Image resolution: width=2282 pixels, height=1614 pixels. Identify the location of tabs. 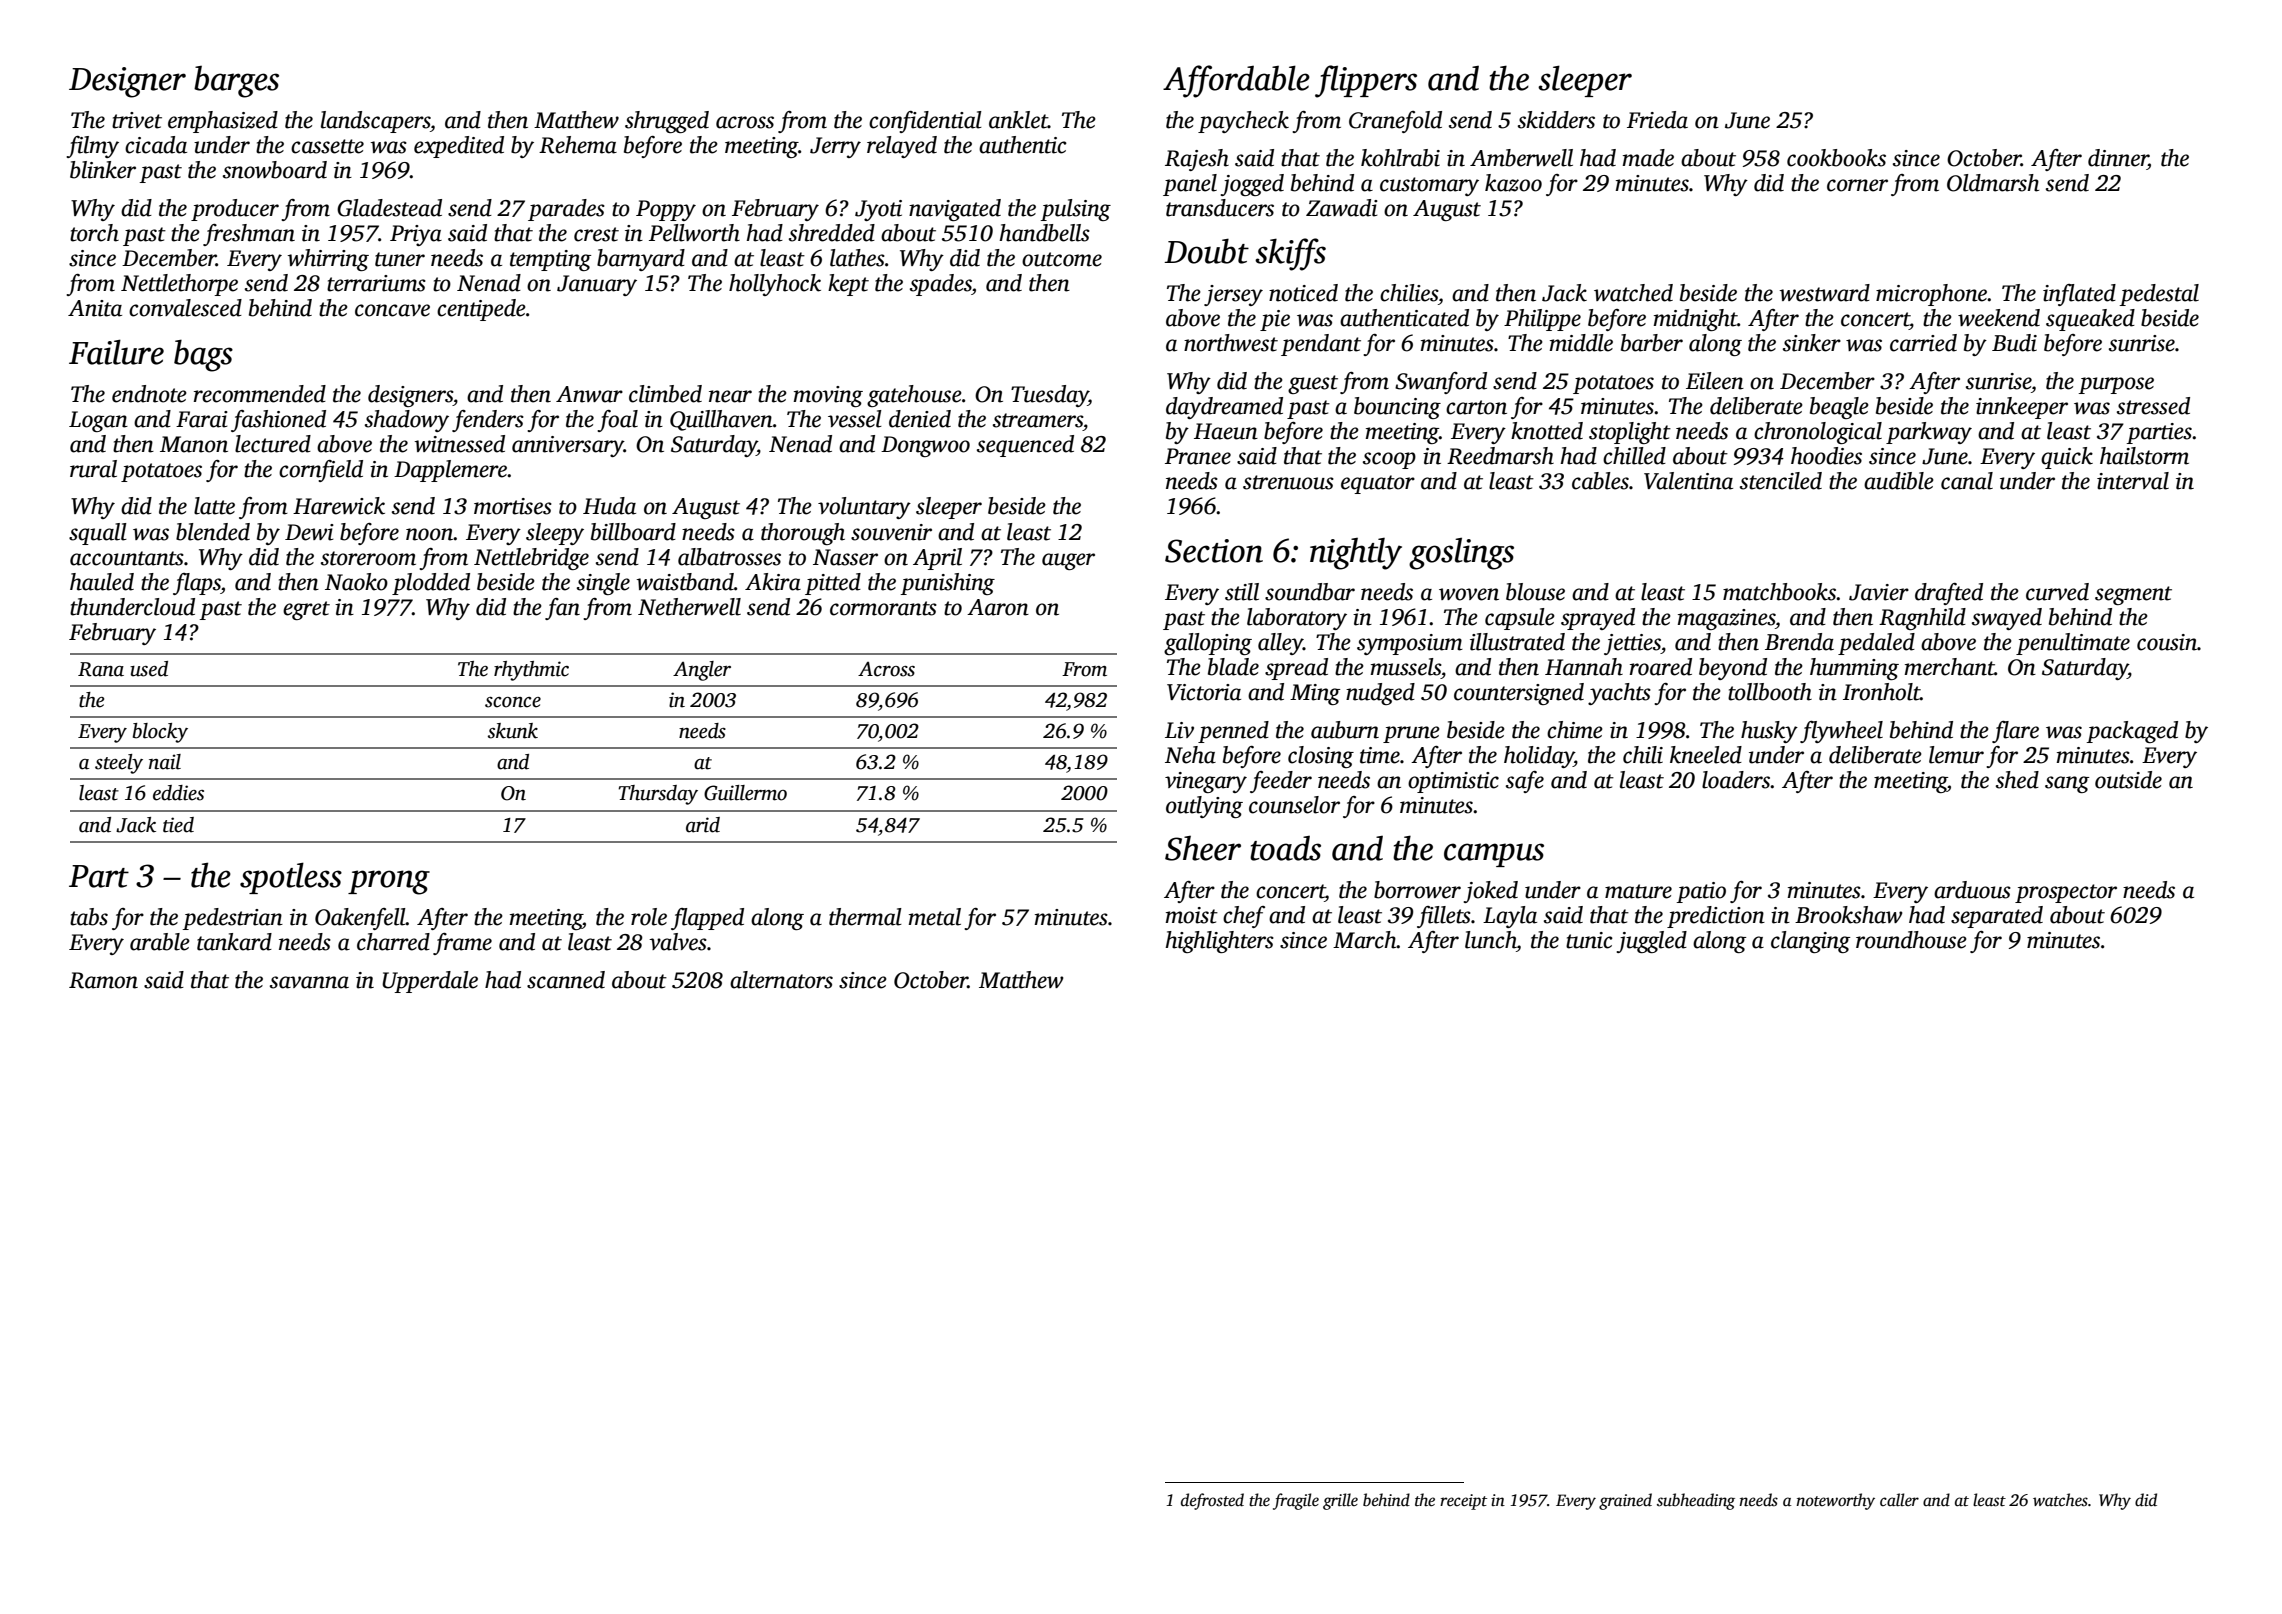
(89, 917).
